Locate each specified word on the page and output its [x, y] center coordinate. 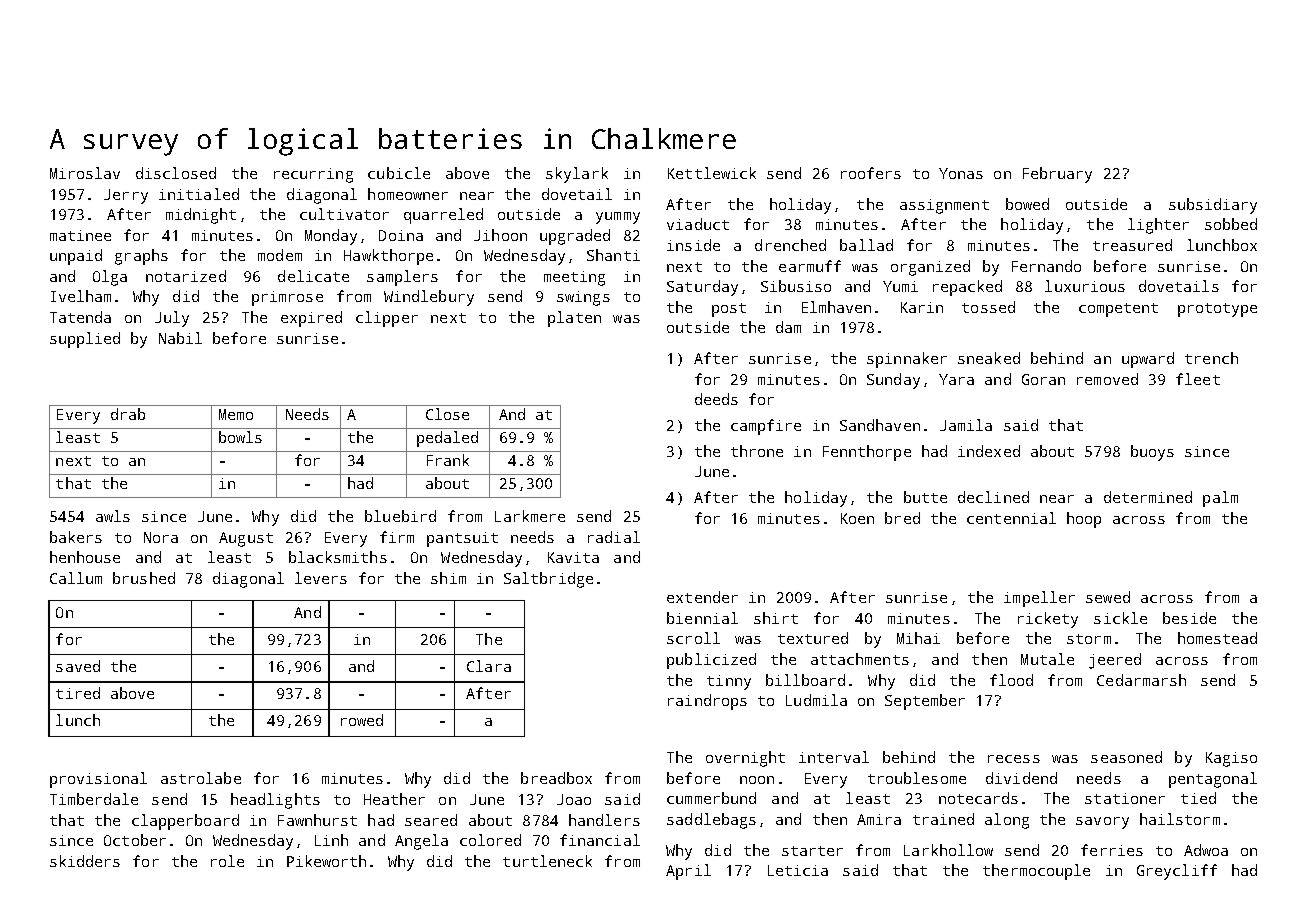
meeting [574, 278]
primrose [287, 298]
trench [1211, 358]
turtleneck [547, 861]
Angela [421, 842]
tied [1198, 798]
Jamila [966, 425]
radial [614, 537]
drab [128, 414]
